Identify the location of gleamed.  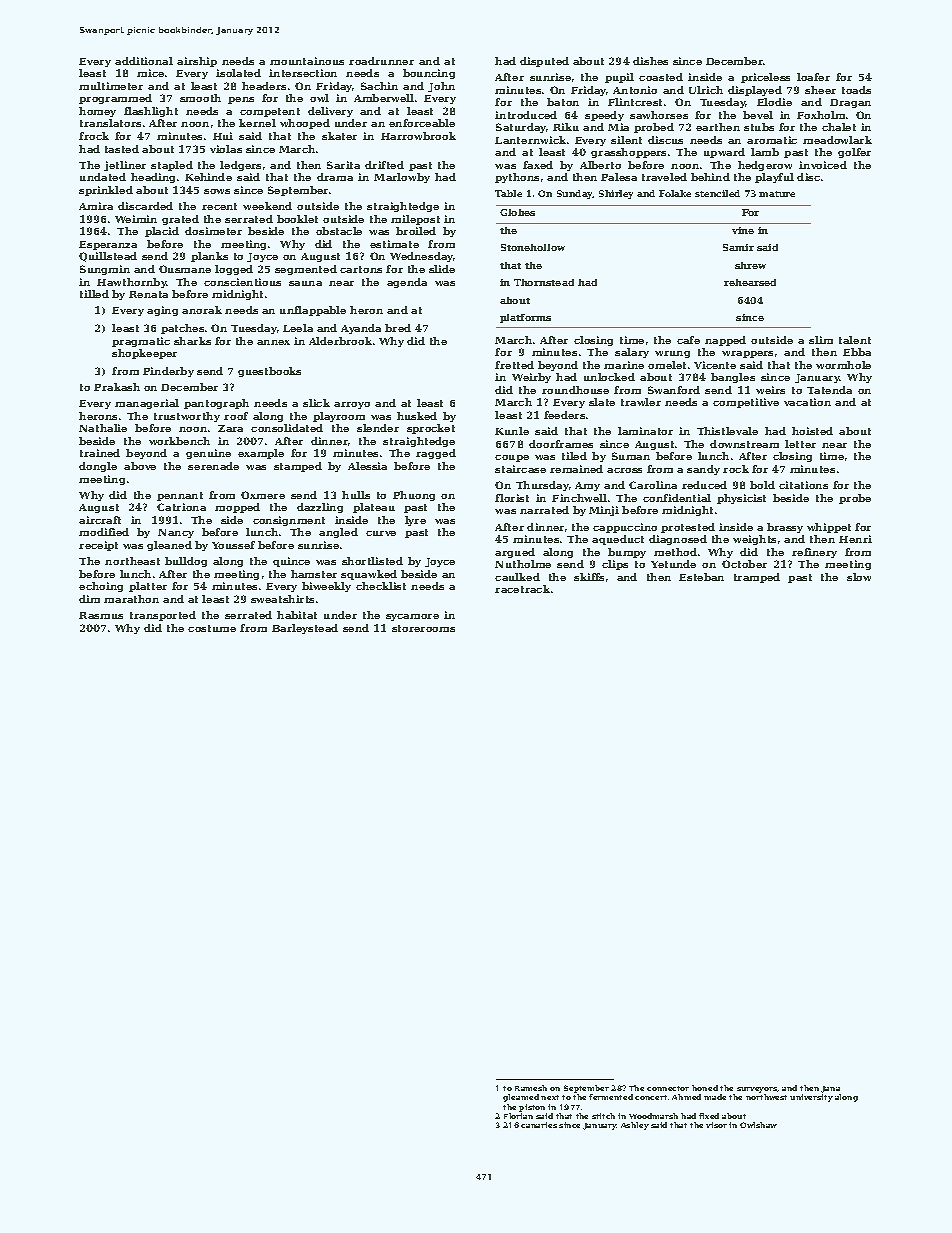
(521, 1098).
